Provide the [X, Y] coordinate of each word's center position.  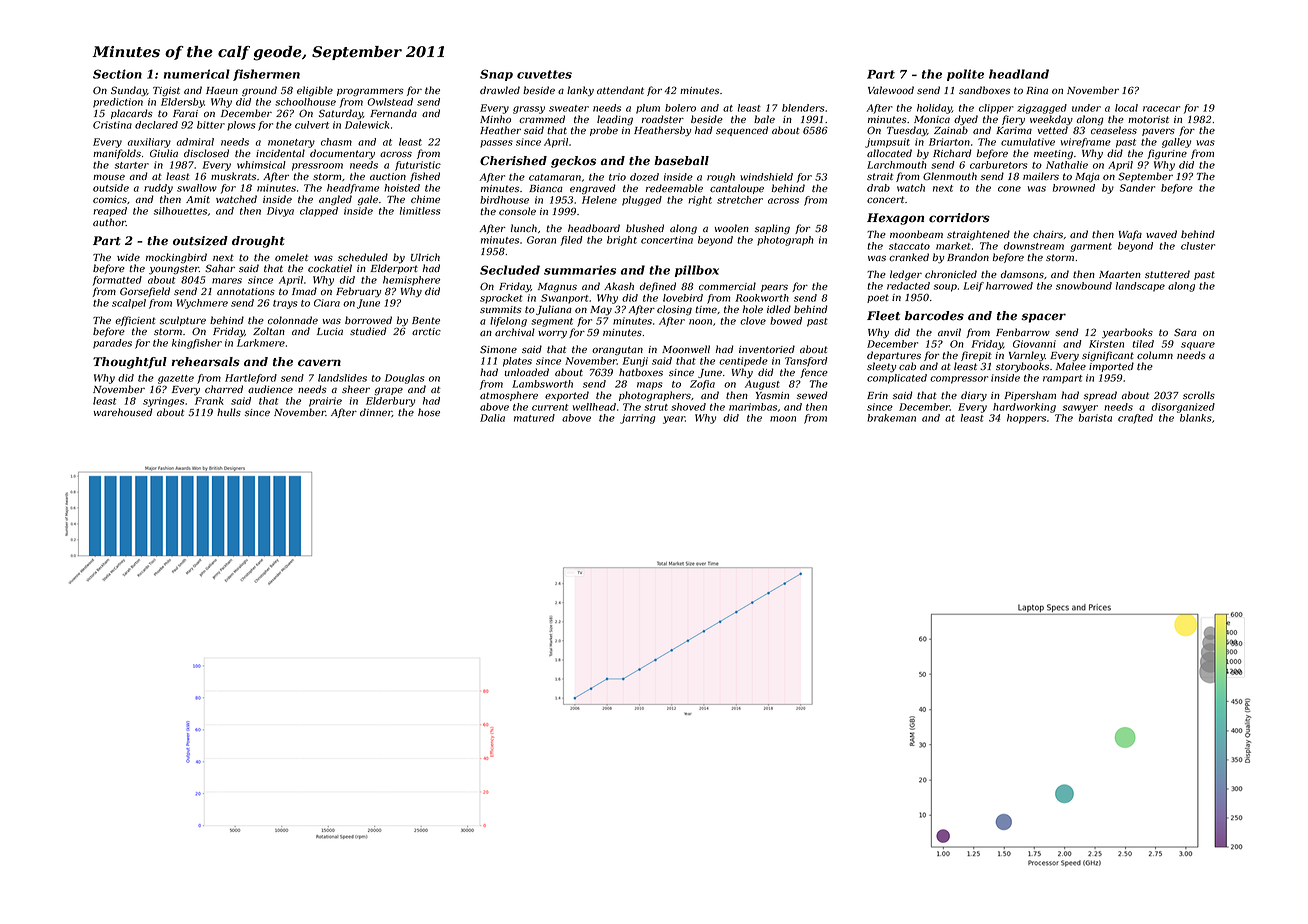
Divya [280, 212]
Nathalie [1067, 165]
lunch [524, 228]
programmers [370, 92]
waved [1161, 234]
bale [764, 119]
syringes [164, 402]
